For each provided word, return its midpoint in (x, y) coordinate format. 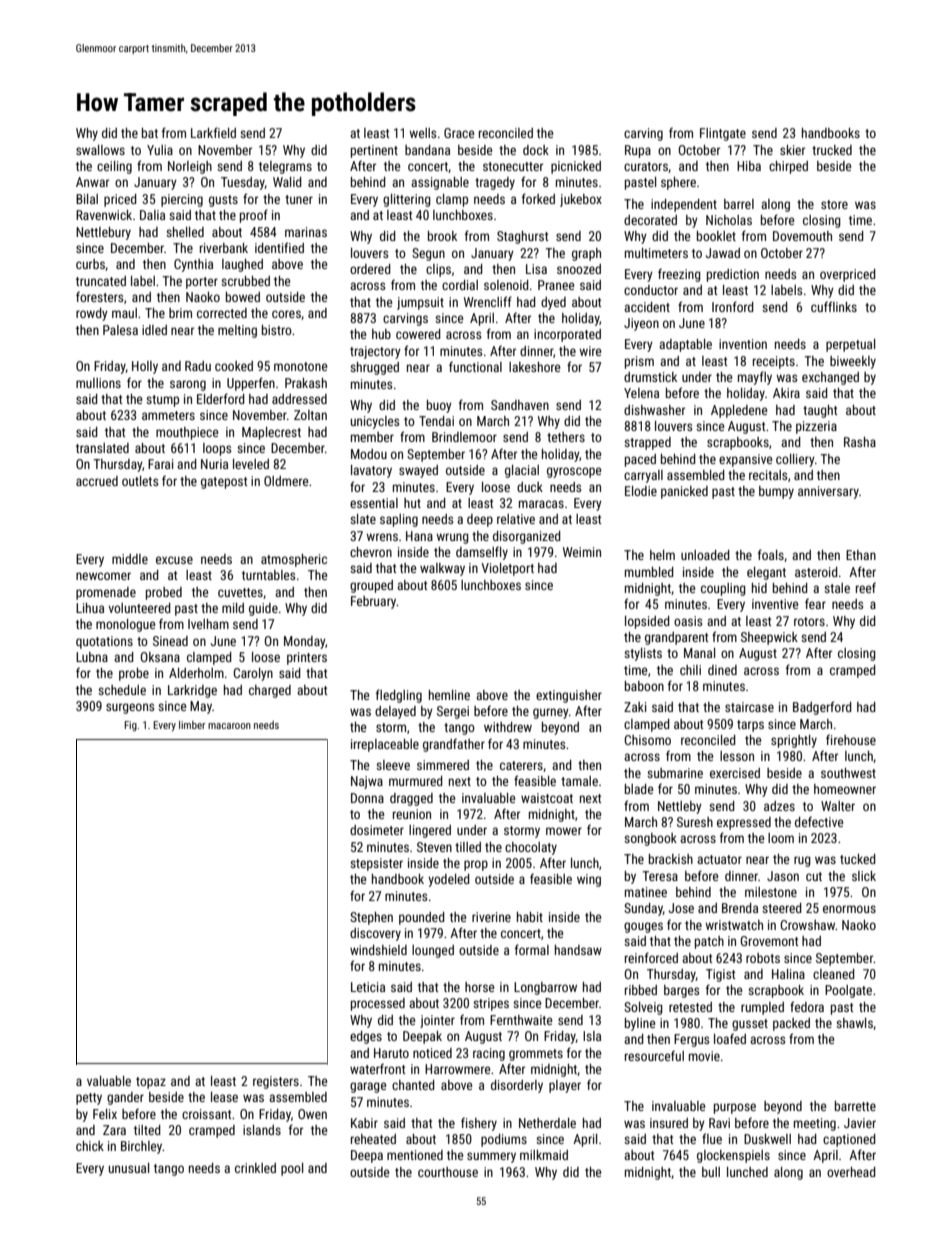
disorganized (527, 537)
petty (89, 1099)
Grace (459, 133)
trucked (832, 150)
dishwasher (654, 410)
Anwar (92, 182)
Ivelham (208, 624)
